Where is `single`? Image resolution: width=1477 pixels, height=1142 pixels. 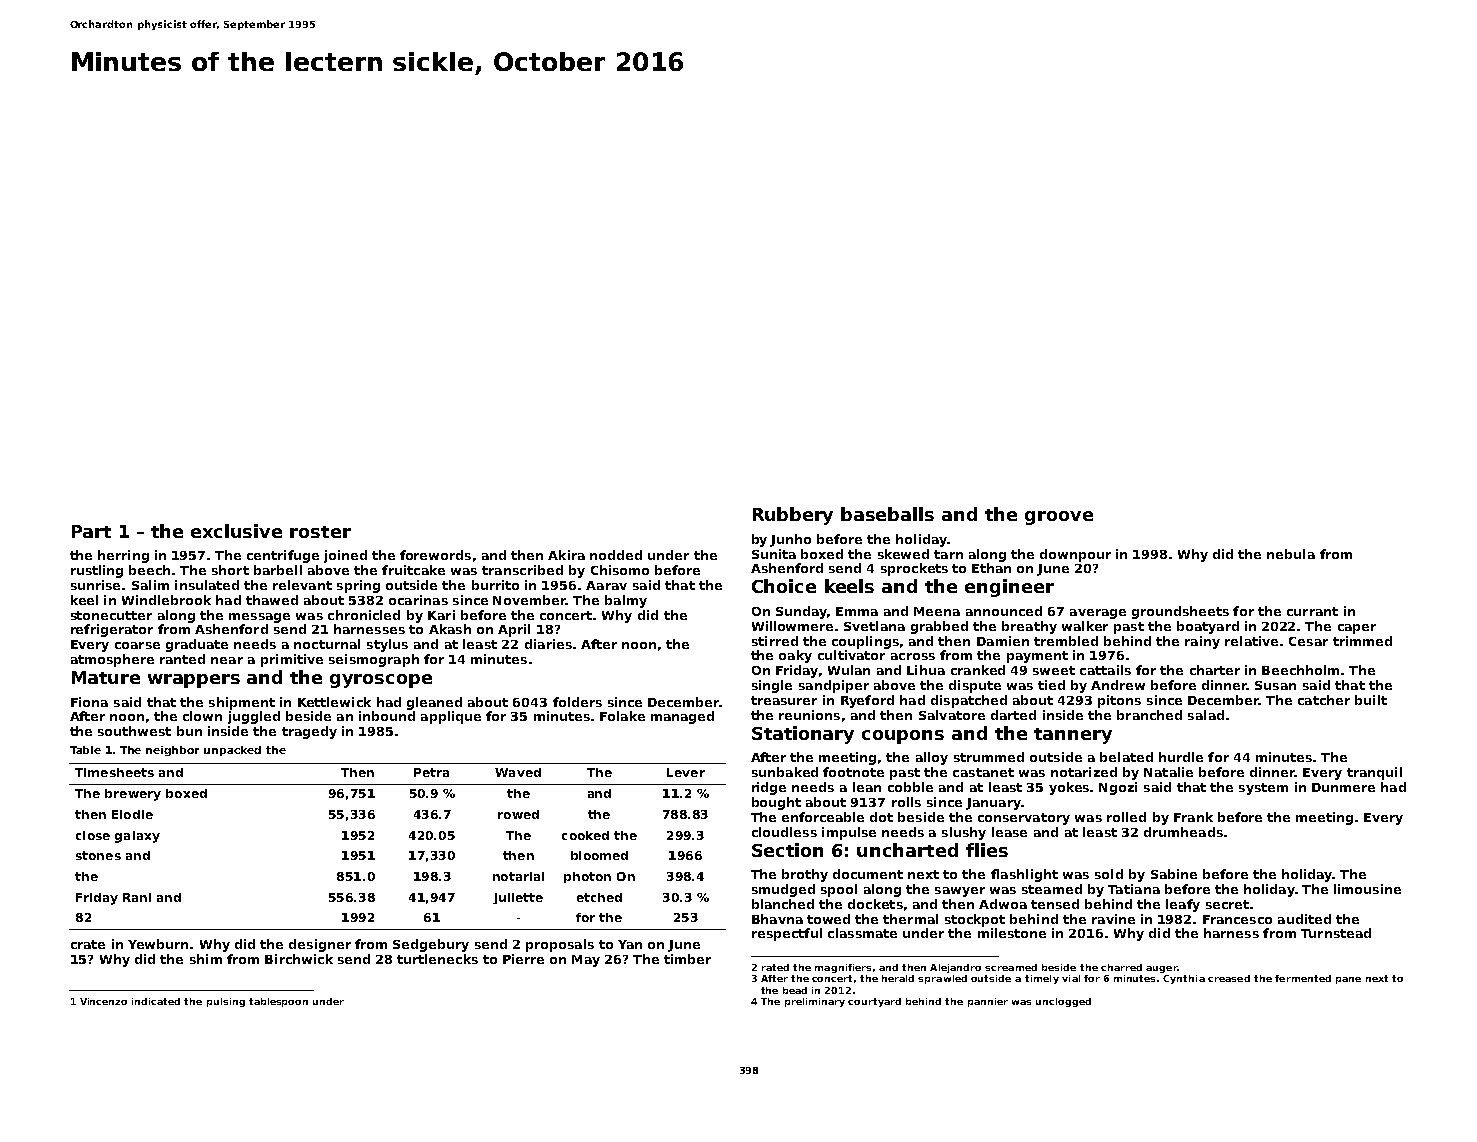
single is located at coordinates (772, 686).
